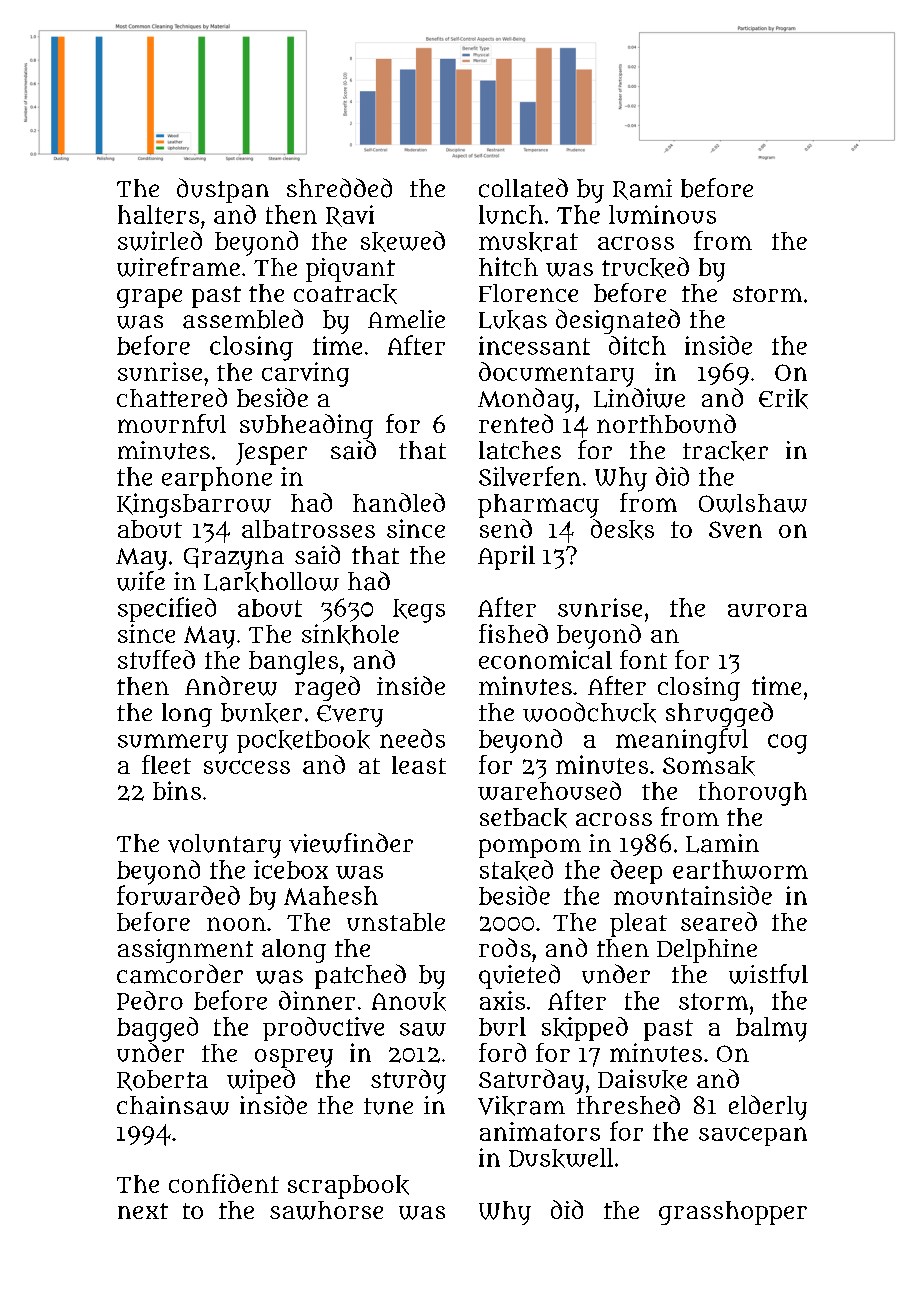 The width and height of the screenshot is (924, 1311). What do you see at coordinates (243, 319) in the screenshot?
I see `assembled` at bounding box center [243, 319].
